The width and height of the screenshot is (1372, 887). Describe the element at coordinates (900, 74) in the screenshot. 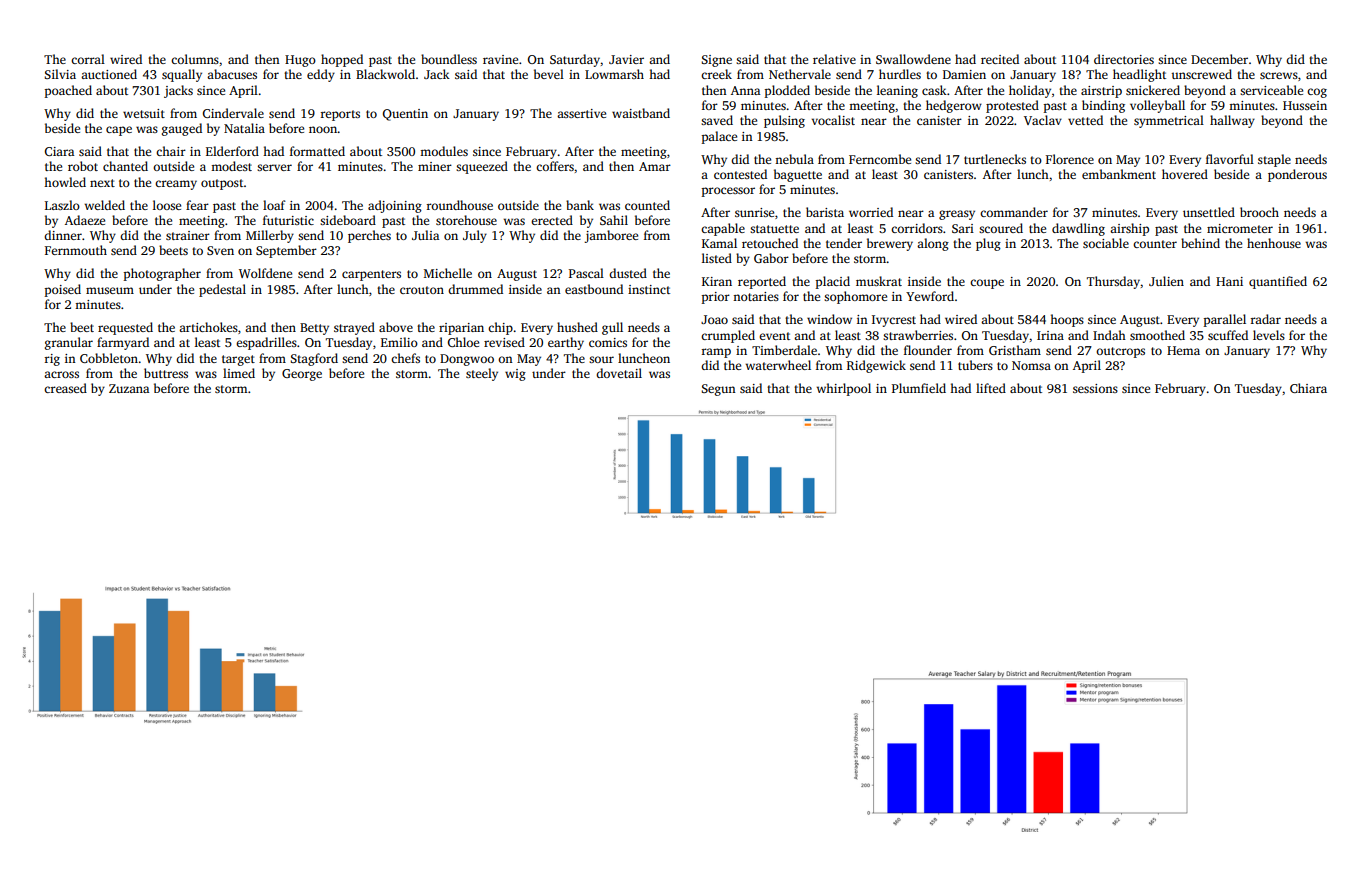

I see `hurdles` at that location.
